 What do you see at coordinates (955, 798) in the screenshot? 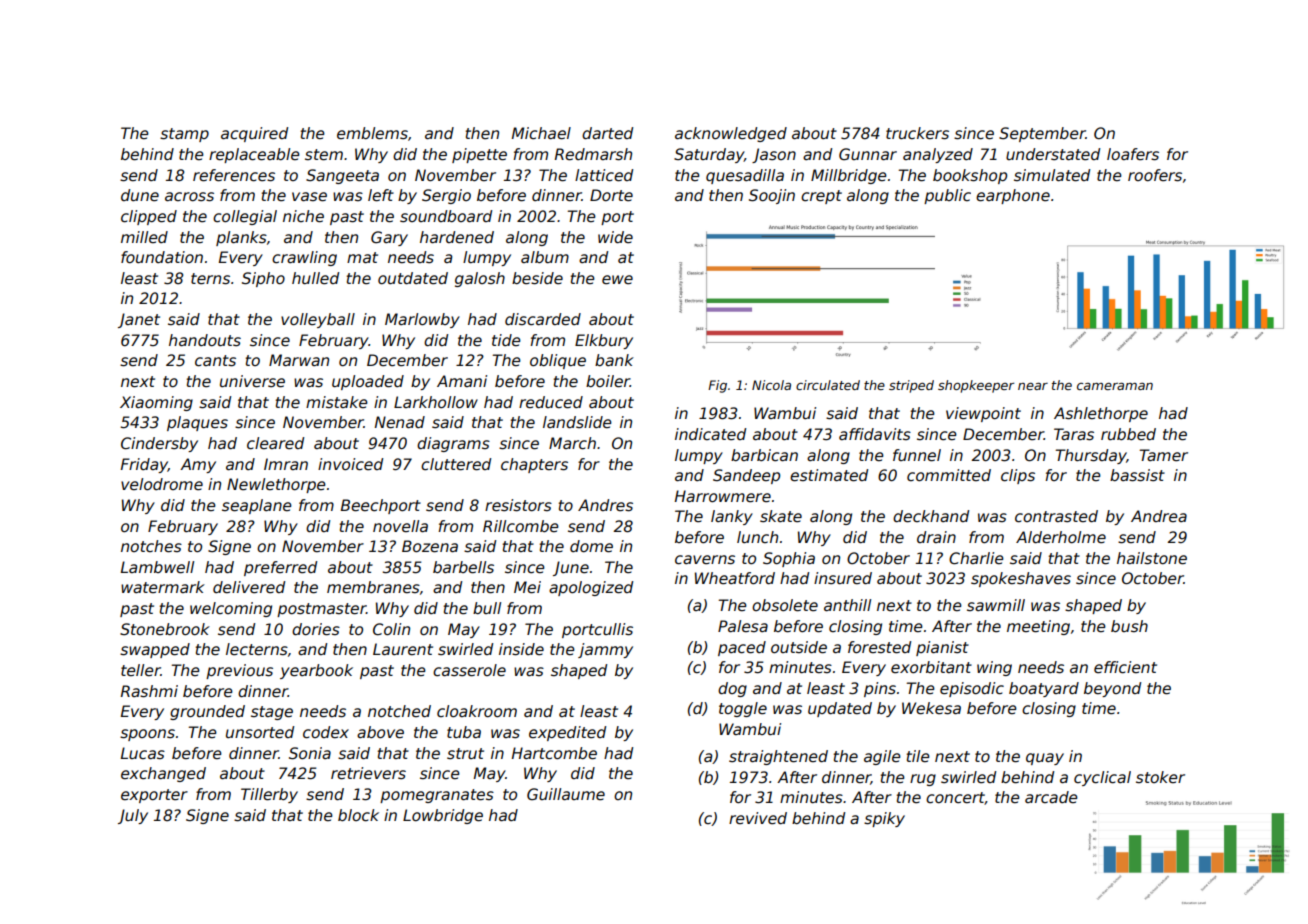
I see `concert` at bounding box center [955, 798].
